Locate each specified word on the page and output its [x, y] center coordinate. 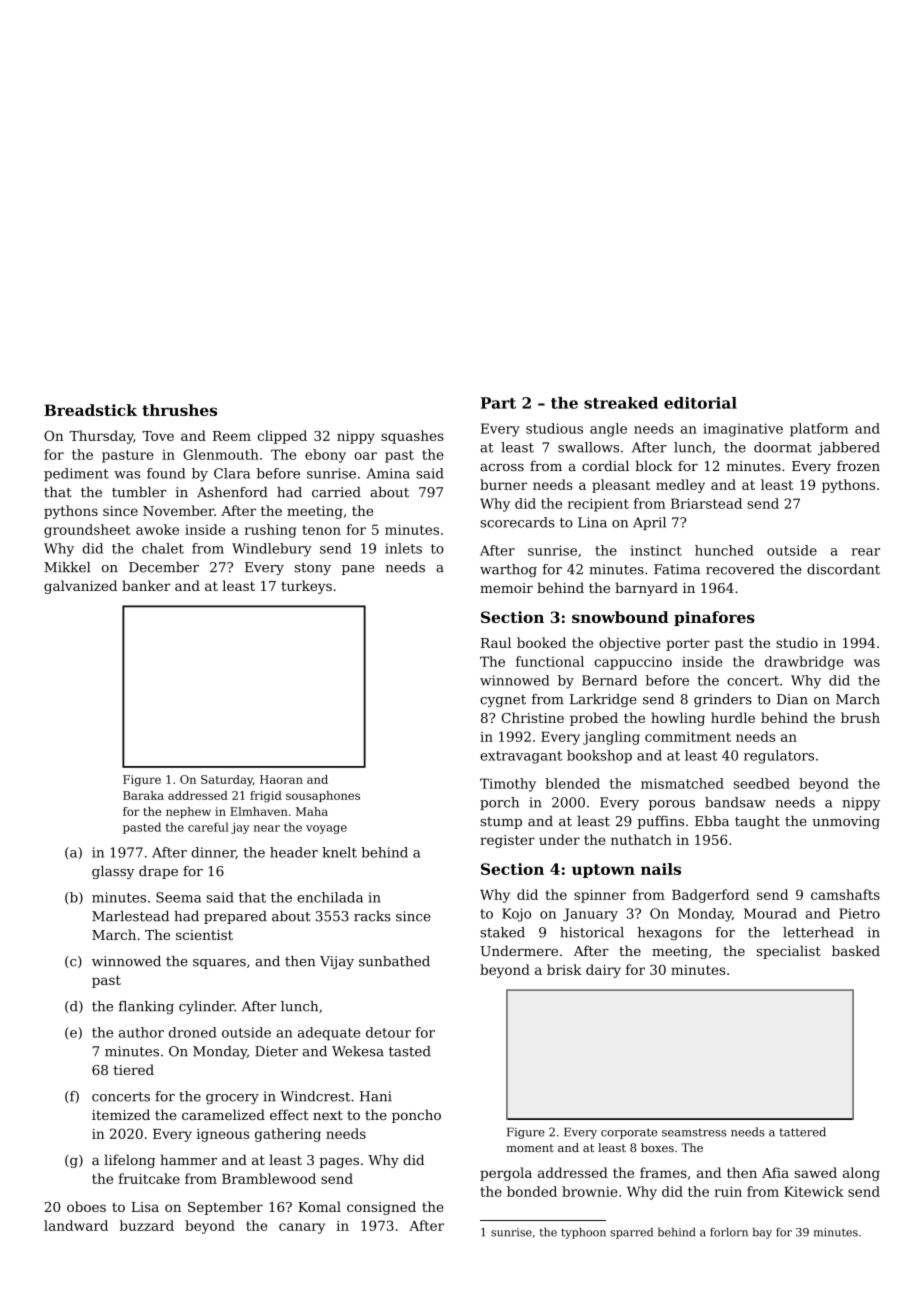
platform [819, 430]
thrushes [179, 410]
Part [498, 403]
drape [158, 872]
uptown [603, 871]
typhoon [583, 1233]
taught [757, 822]
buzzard [147, 1225]
